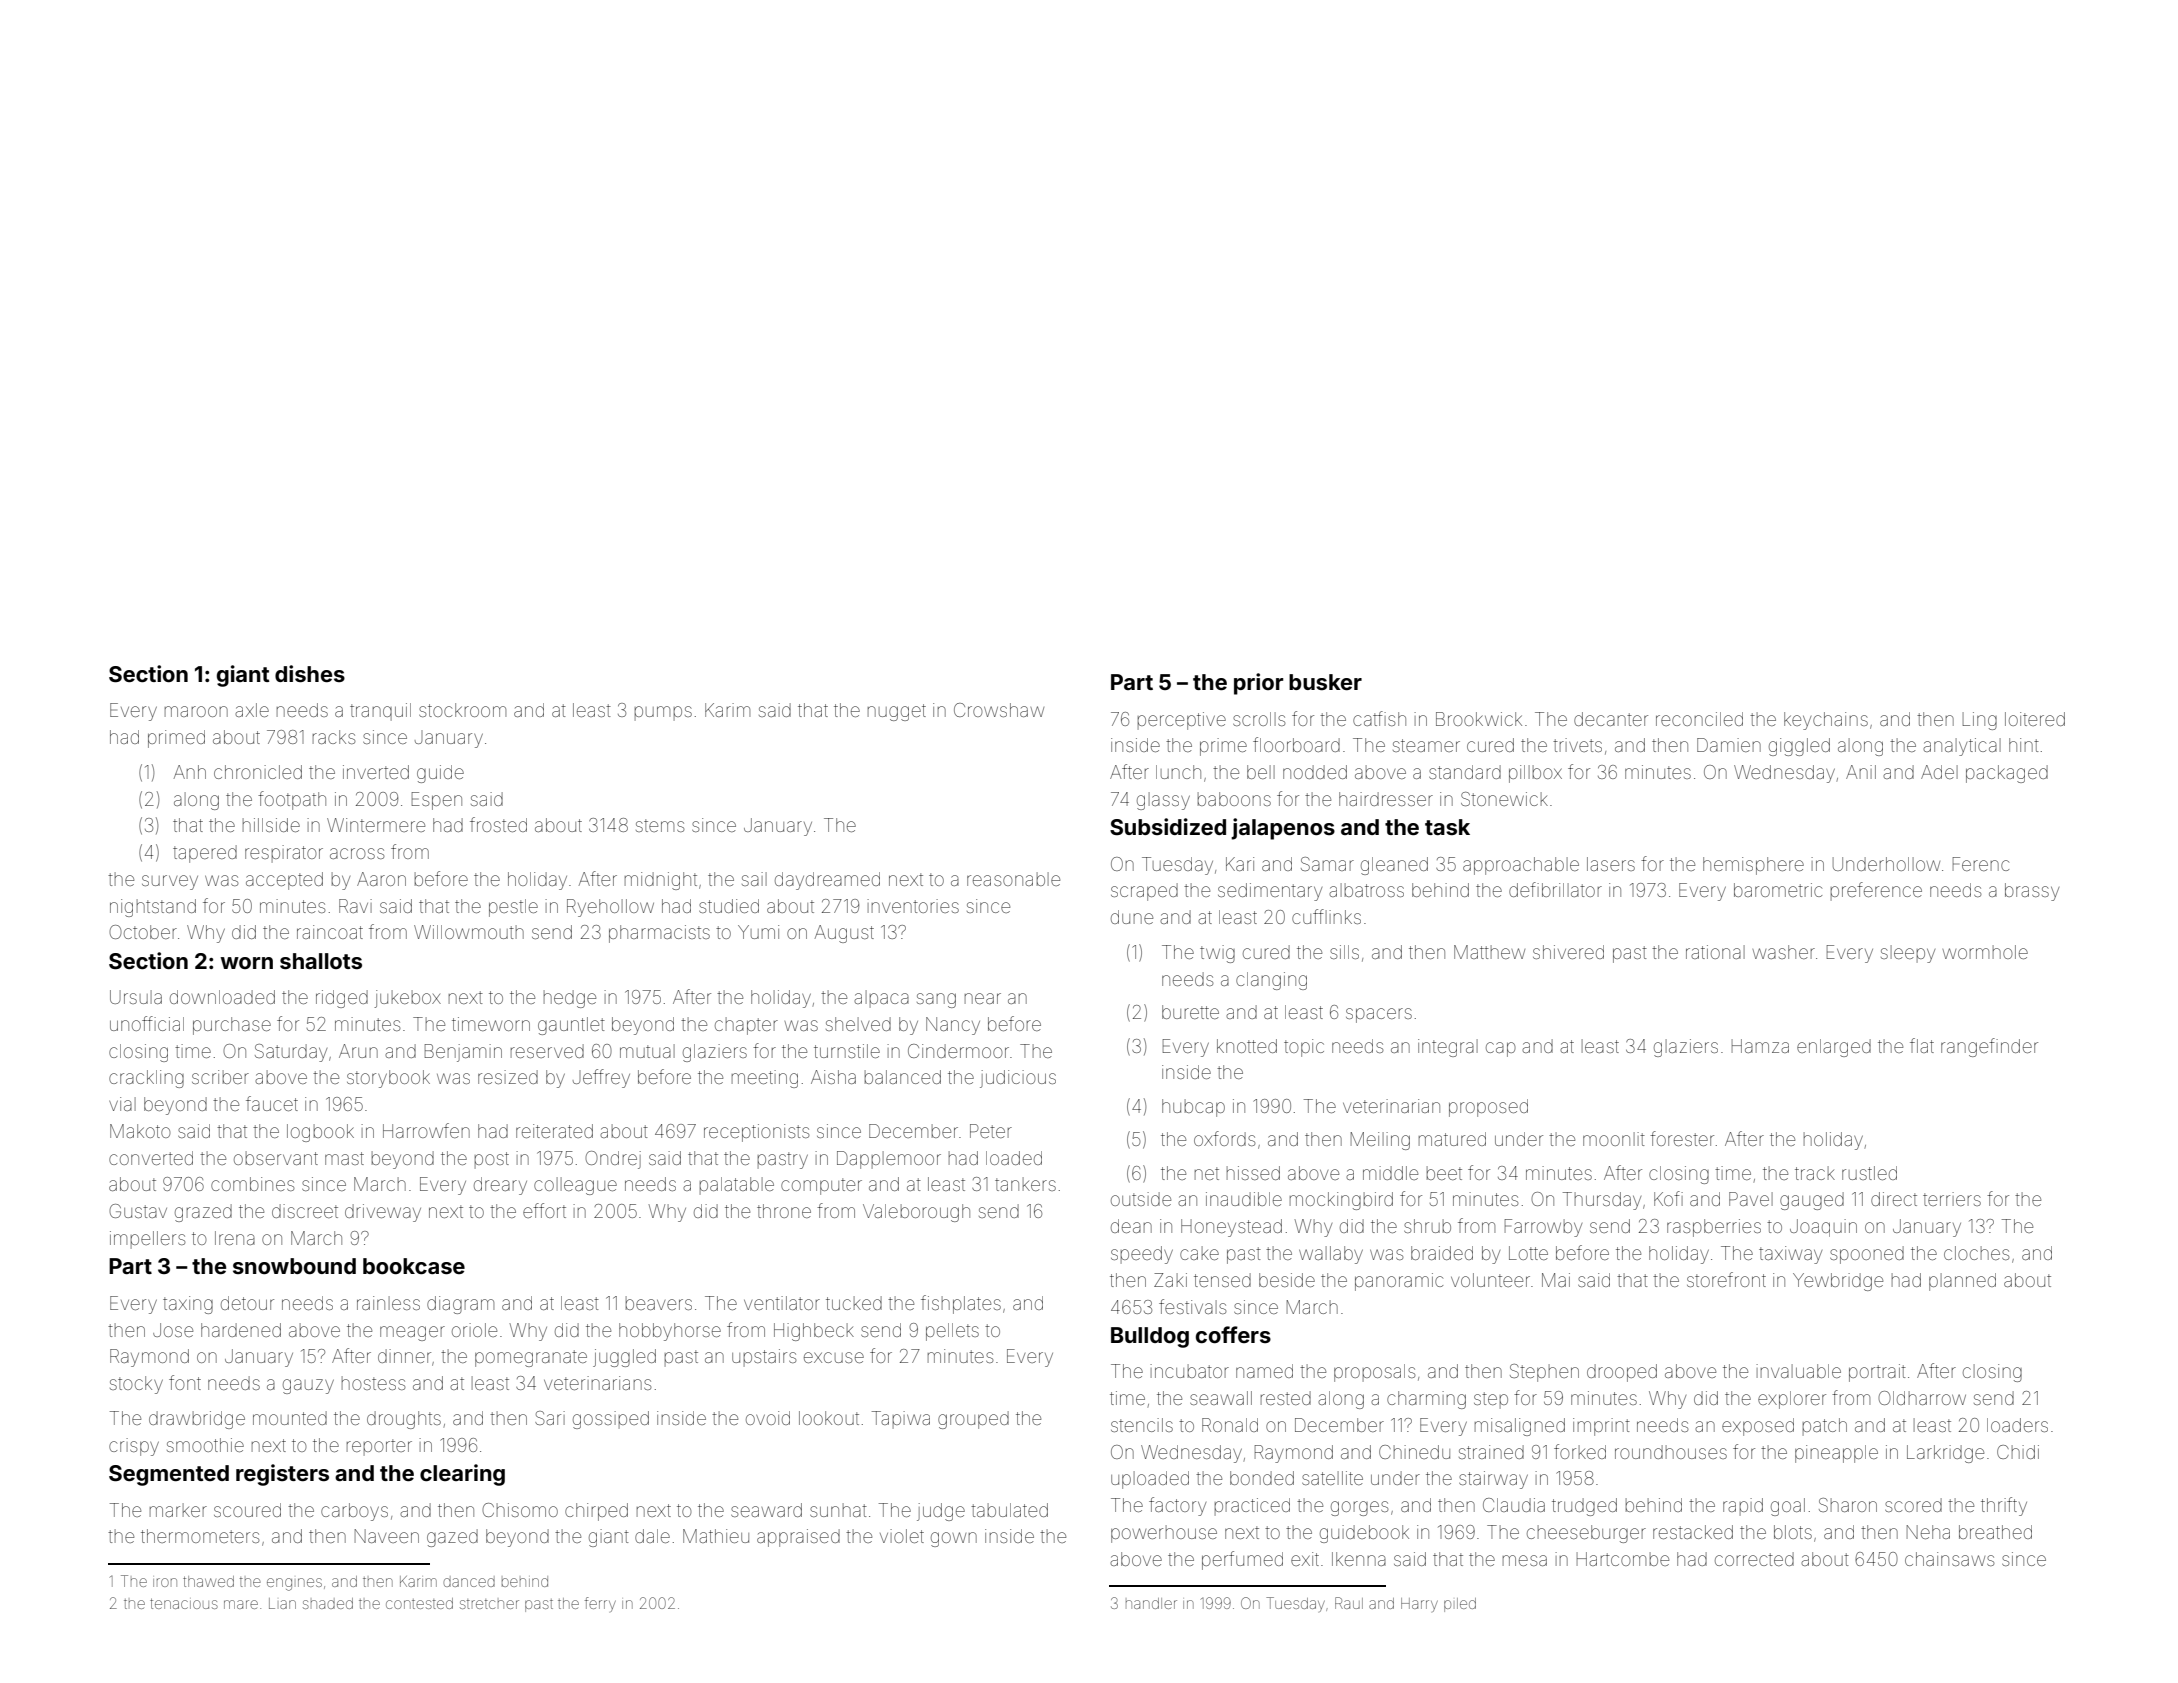 The width and height of the screenshot is (2178, 1683). I want to click on ventilator, so click(782, 1303).
